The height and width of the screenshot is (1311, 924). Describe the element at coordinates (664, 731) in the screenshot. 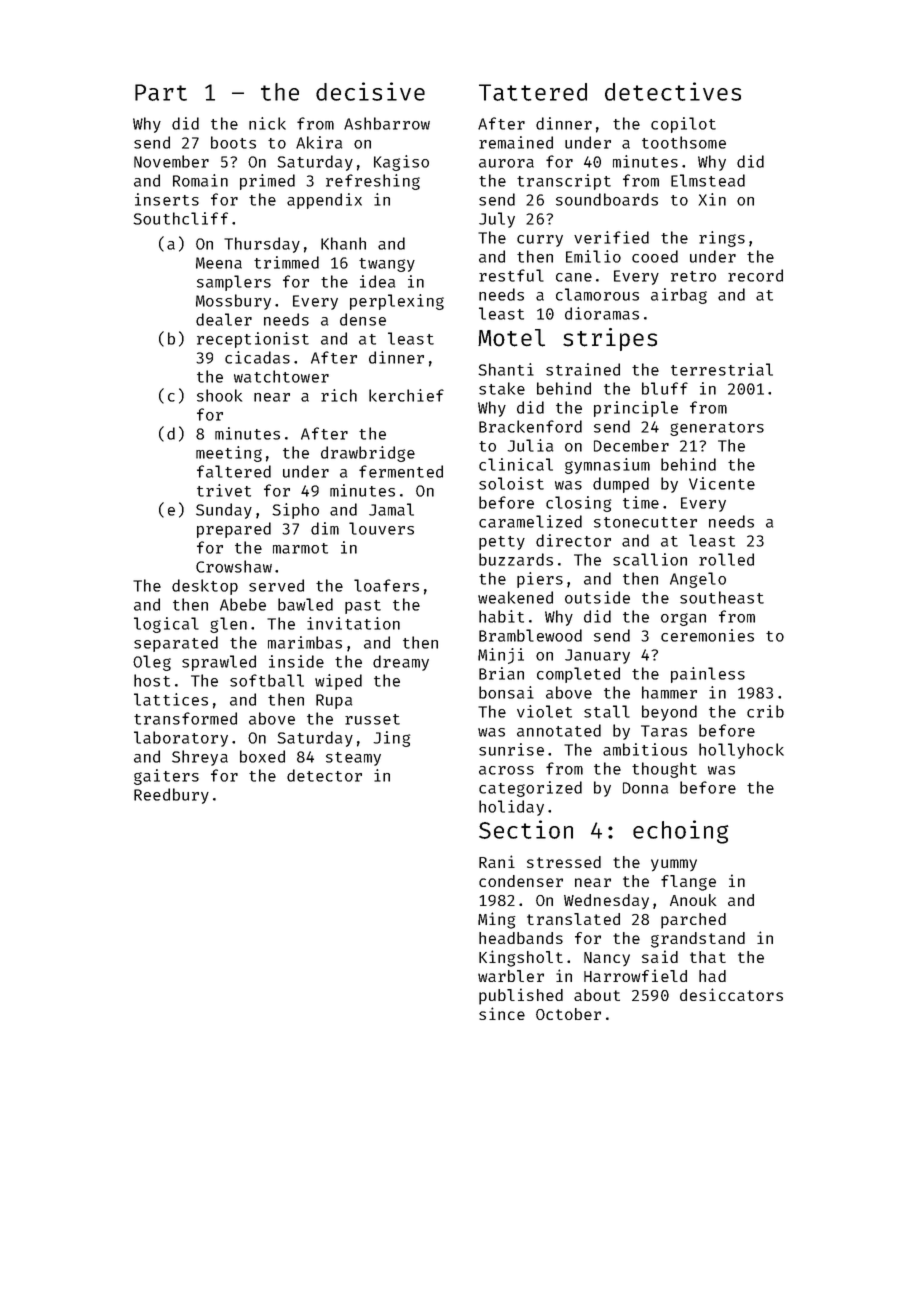

I see `Taras` at that location.
